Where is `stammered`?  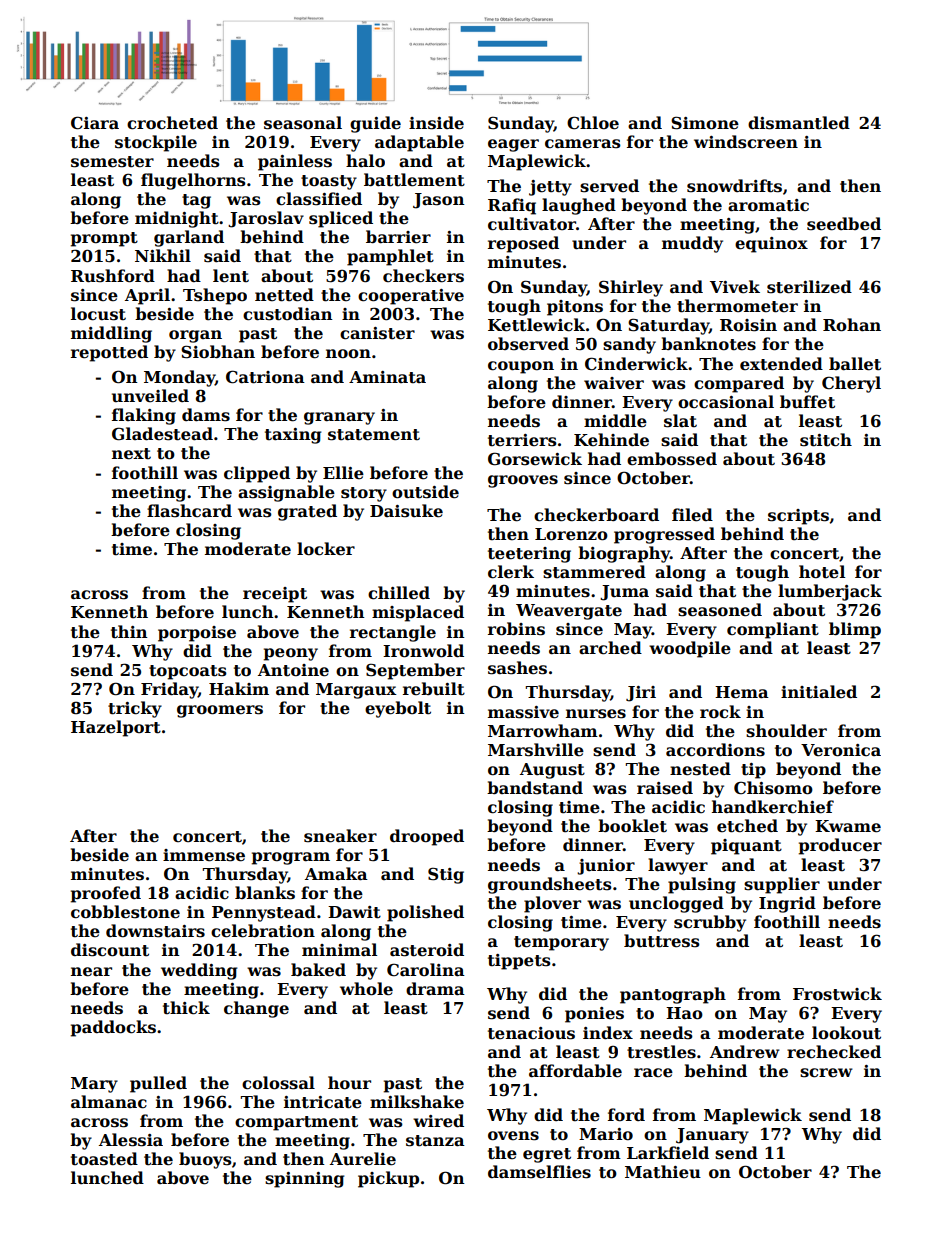
stammered is located at coordinates (594, 572).
